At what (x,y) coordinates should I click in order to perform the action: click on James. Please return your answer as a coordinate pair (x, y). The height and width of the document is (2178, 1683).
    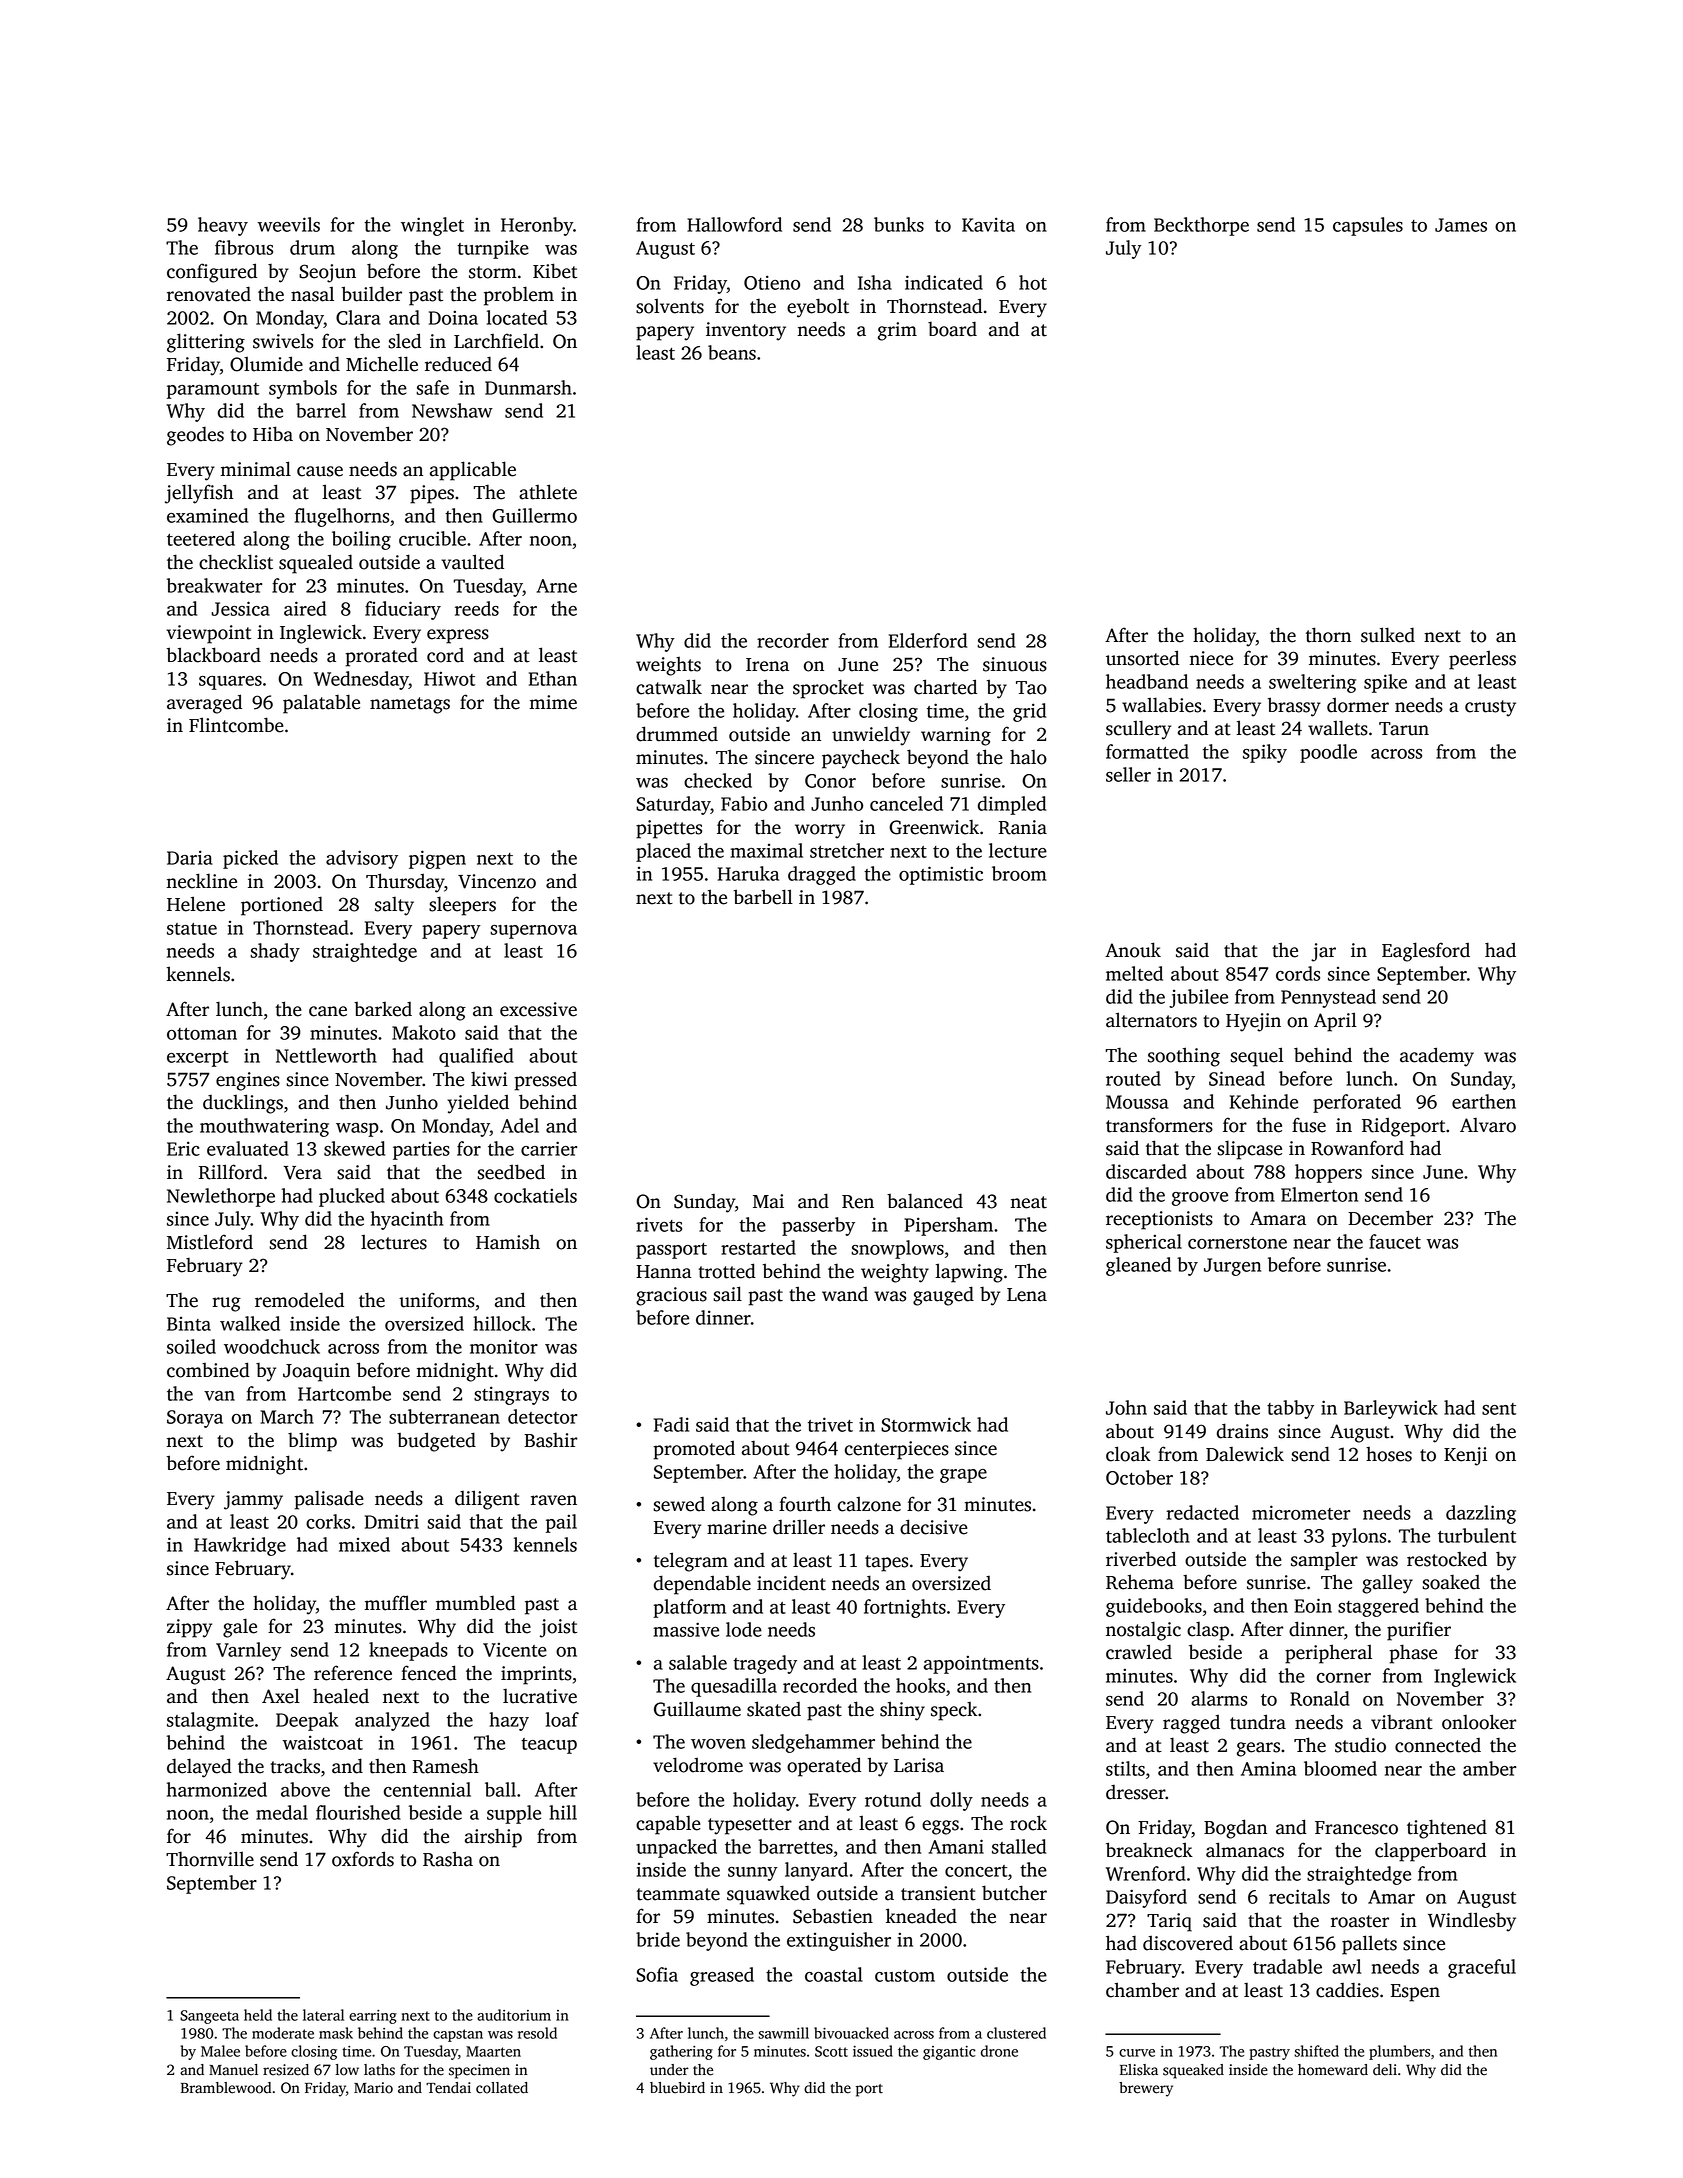
    Looking at the image, I should click on (1461, 225).
